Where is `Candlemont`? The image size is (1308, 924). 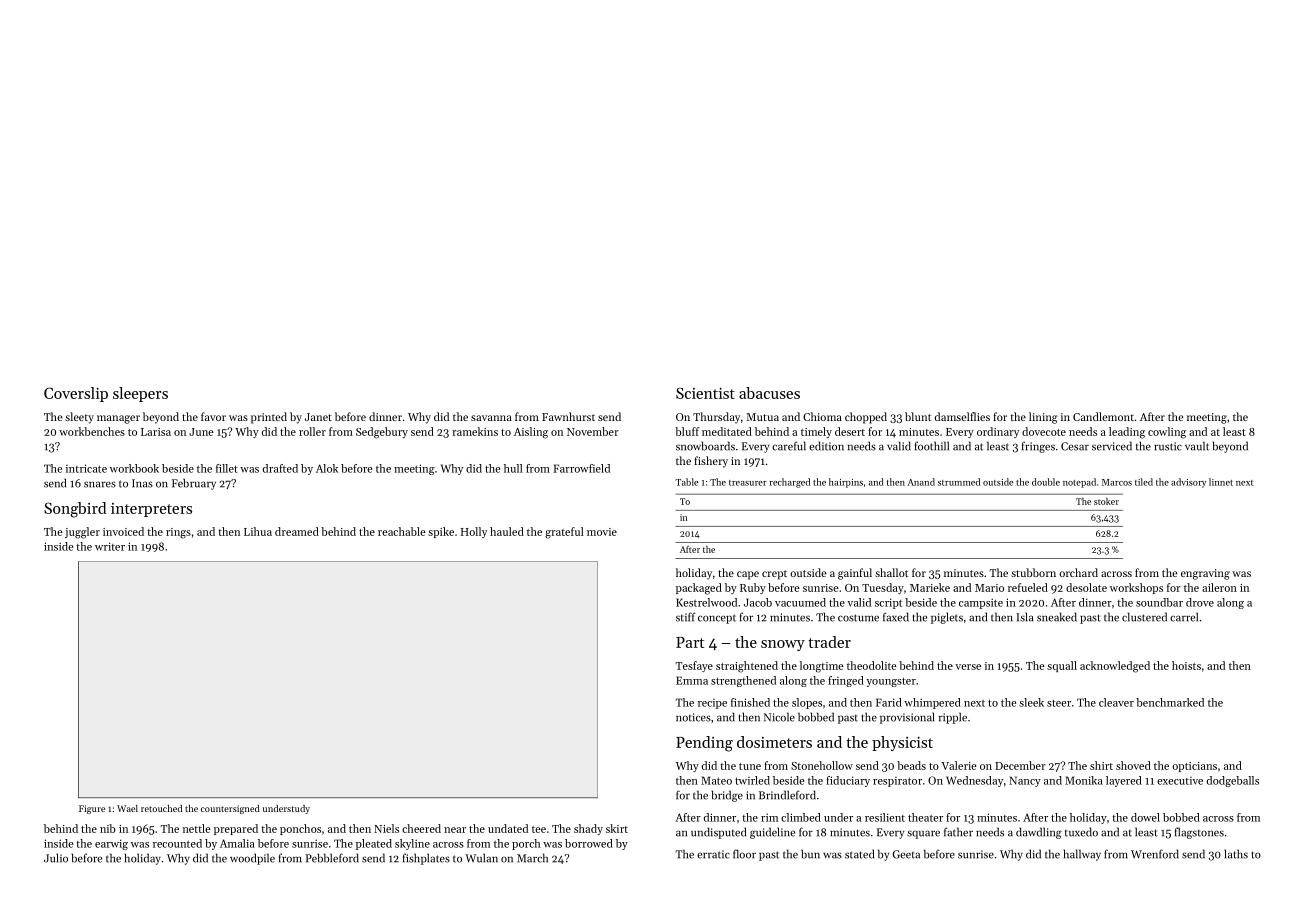 Candlemont is located at coordinates (1103, 416).
